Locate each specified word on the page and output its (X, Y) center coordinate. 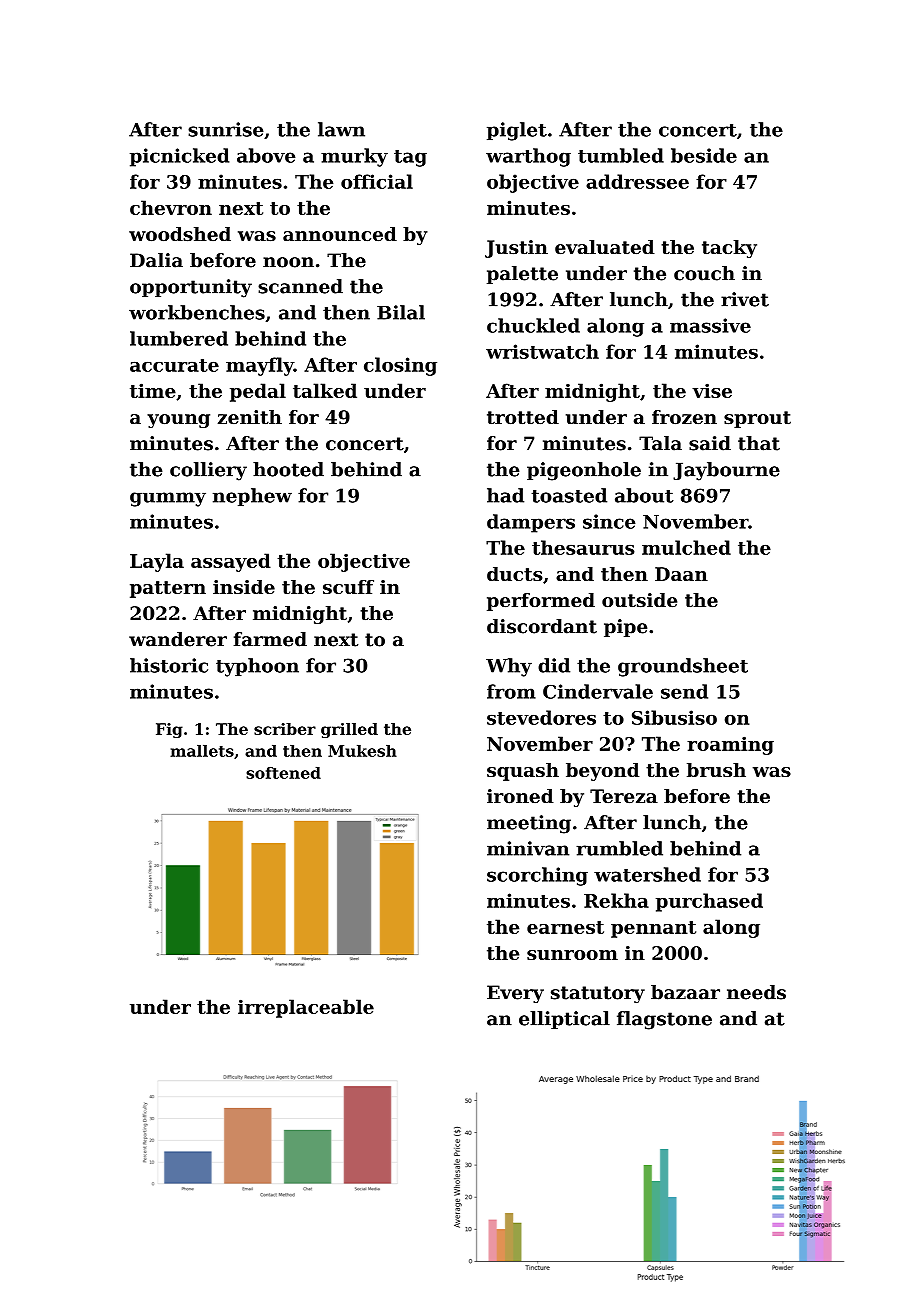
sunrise (226, 129)
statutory (598, 994)
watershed (647, 874)
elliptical (564, 1020)
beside (704, 155)
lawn (341, 129)
